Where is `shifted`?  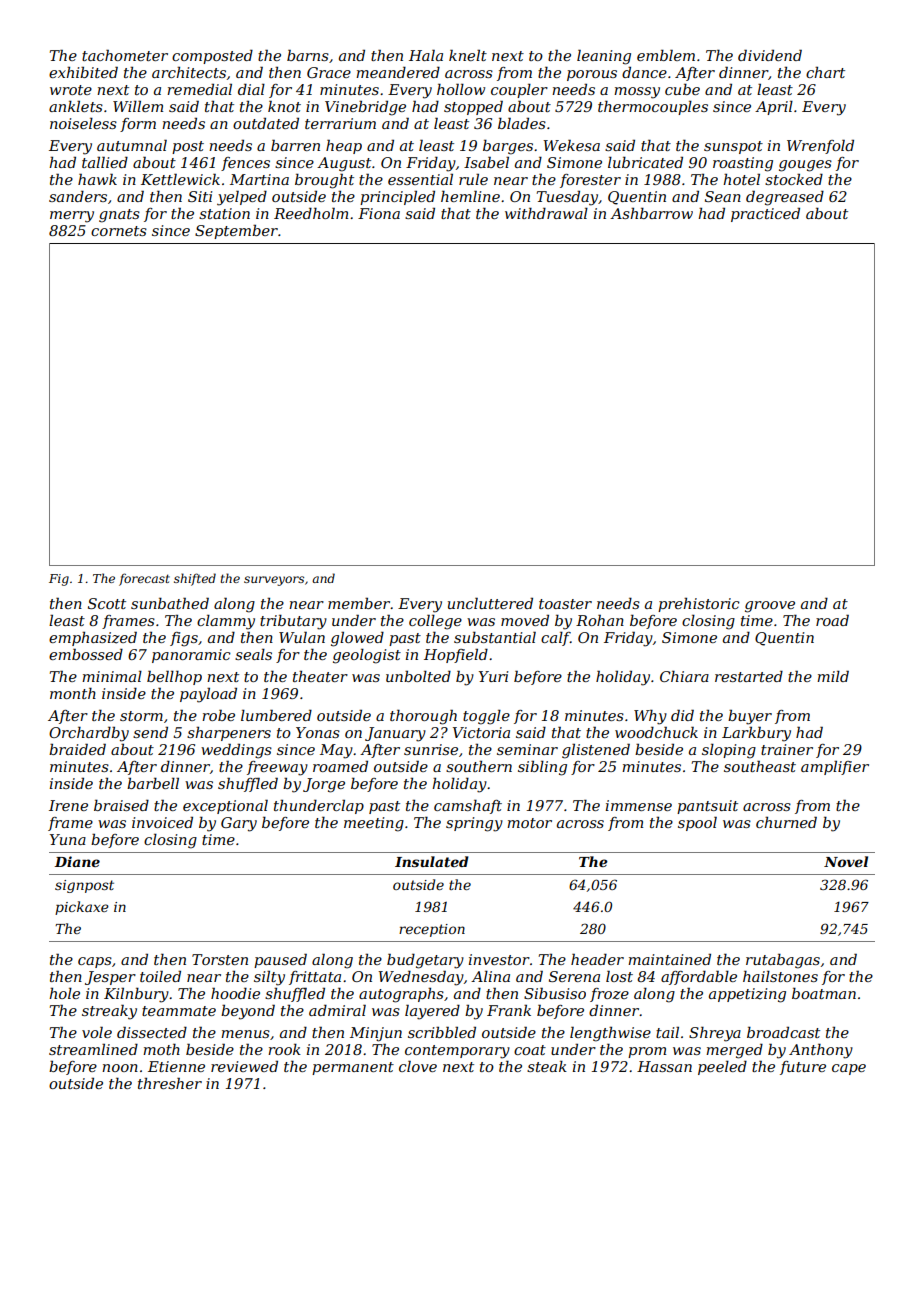
shifted is located at coordinates (195, 579).
